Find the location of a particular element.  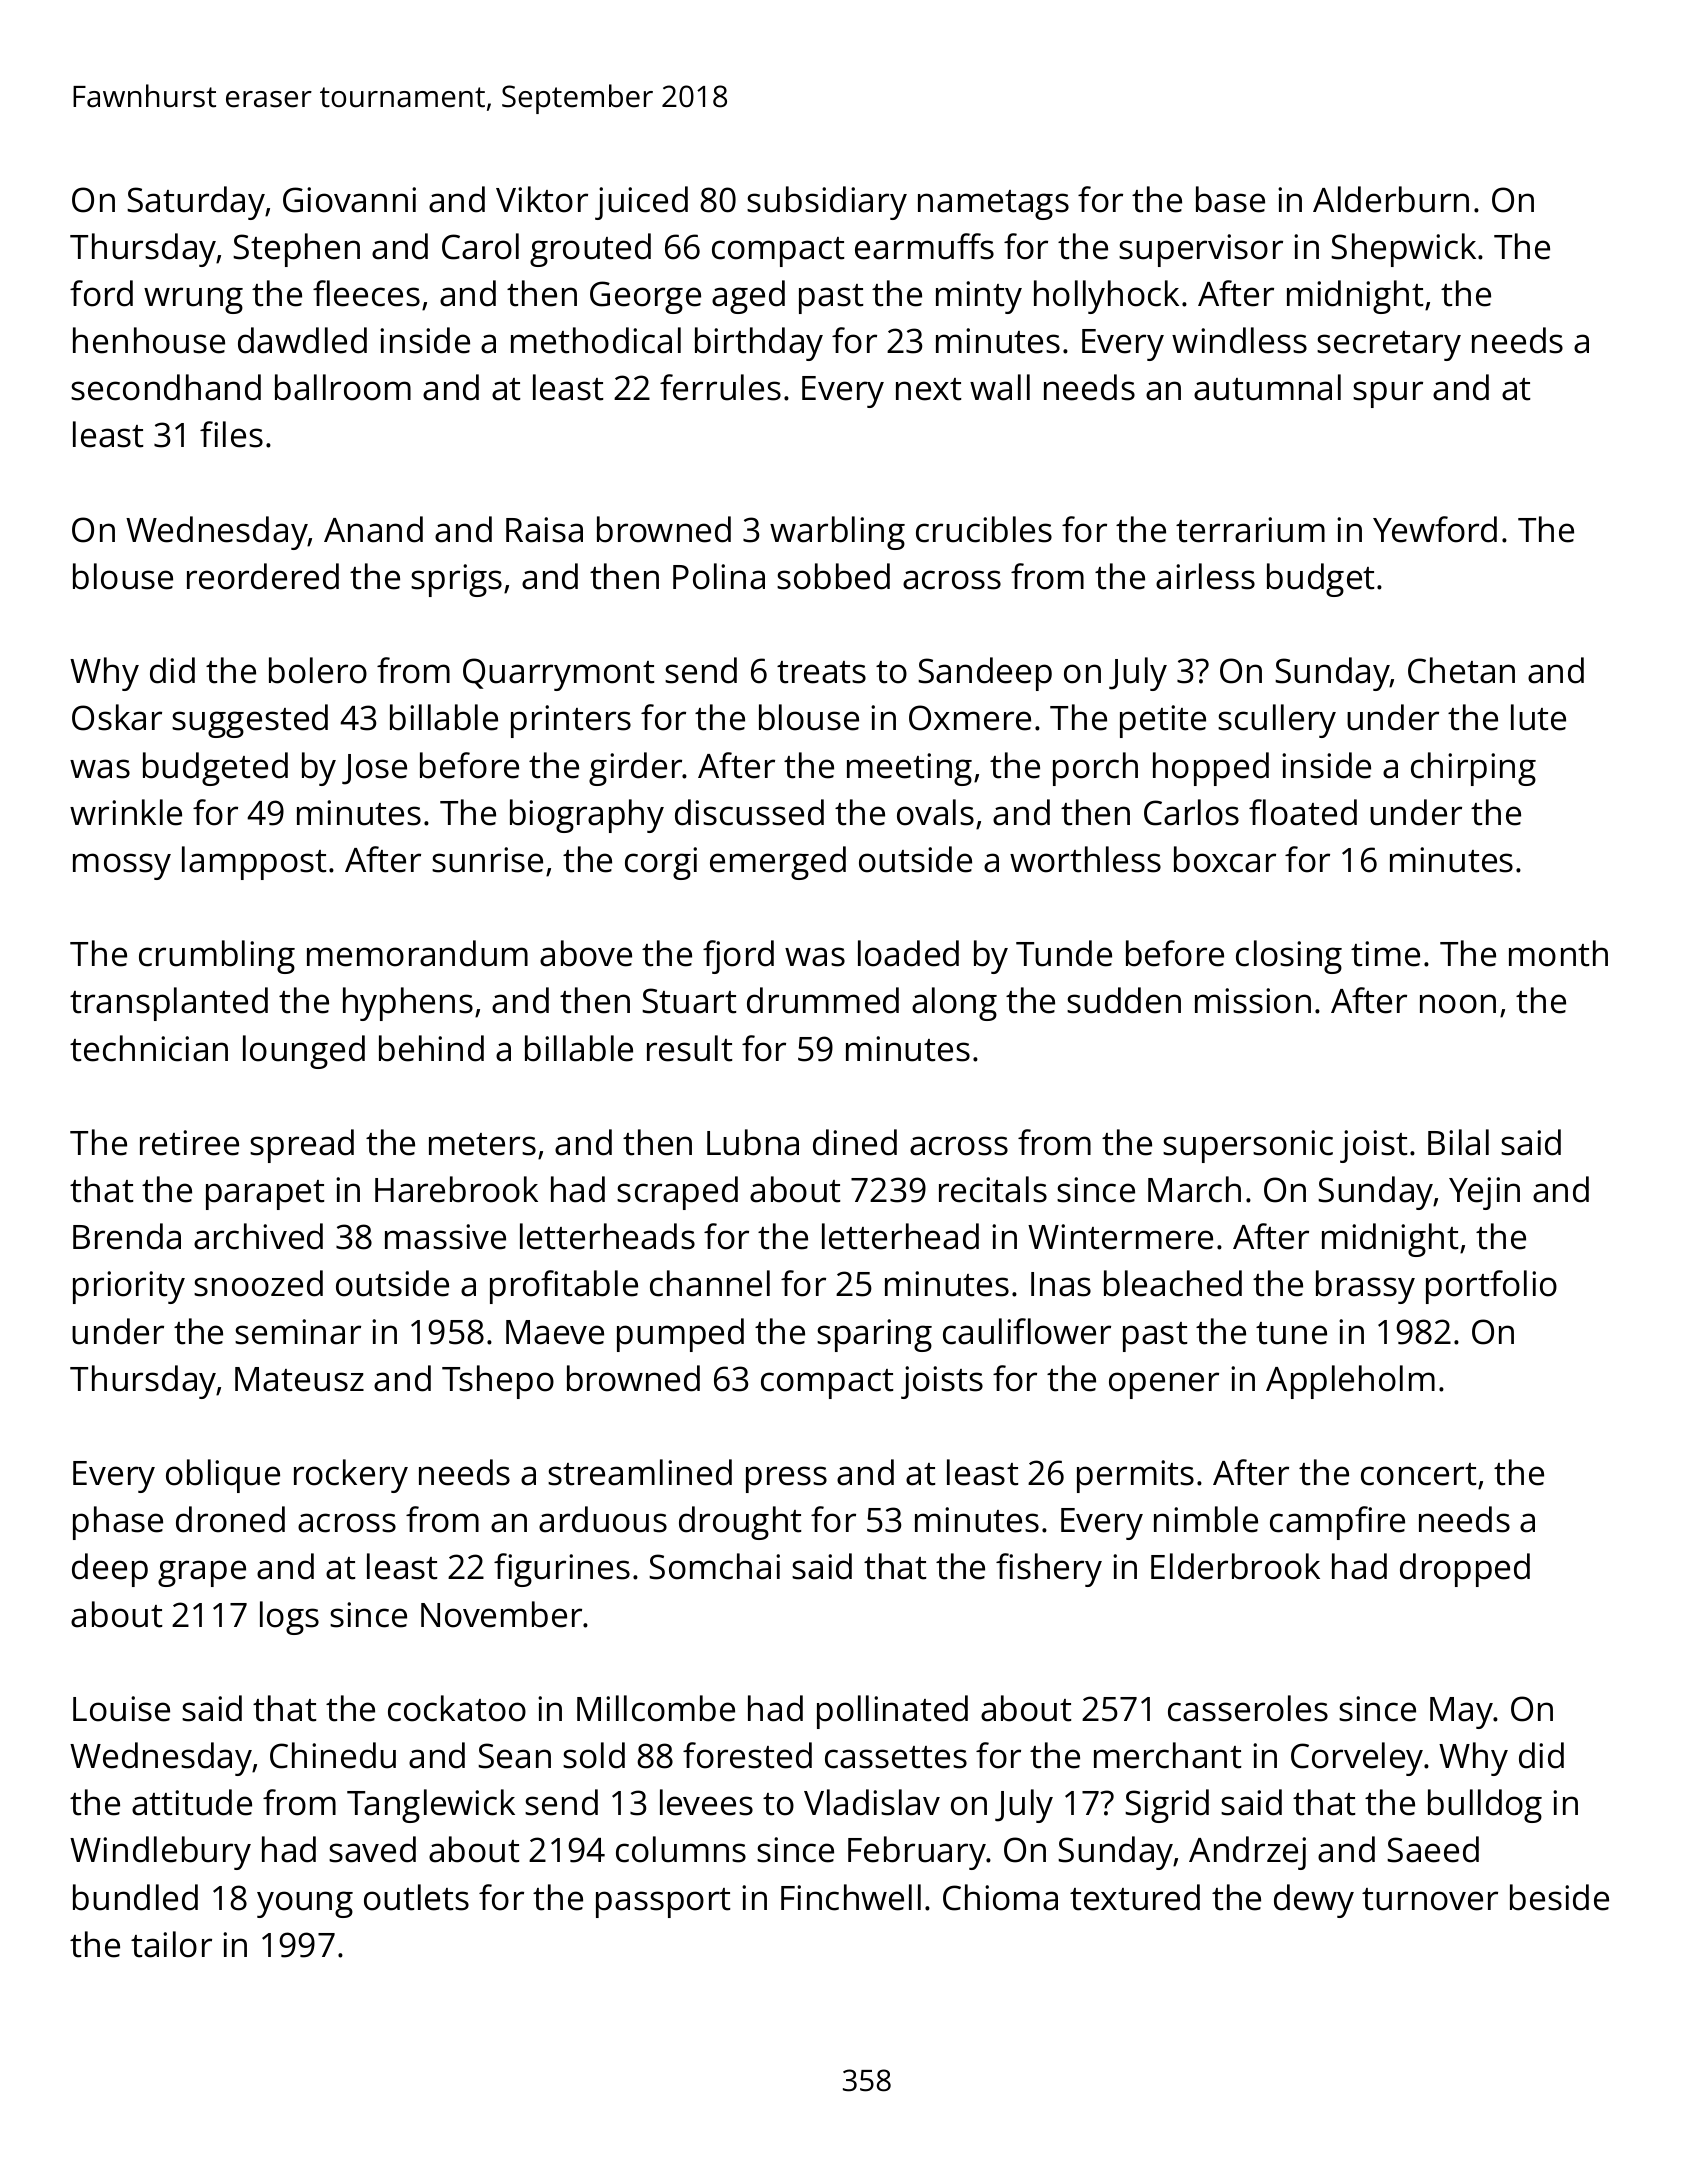

Alderburn is located at coordinates (1391, 199).
